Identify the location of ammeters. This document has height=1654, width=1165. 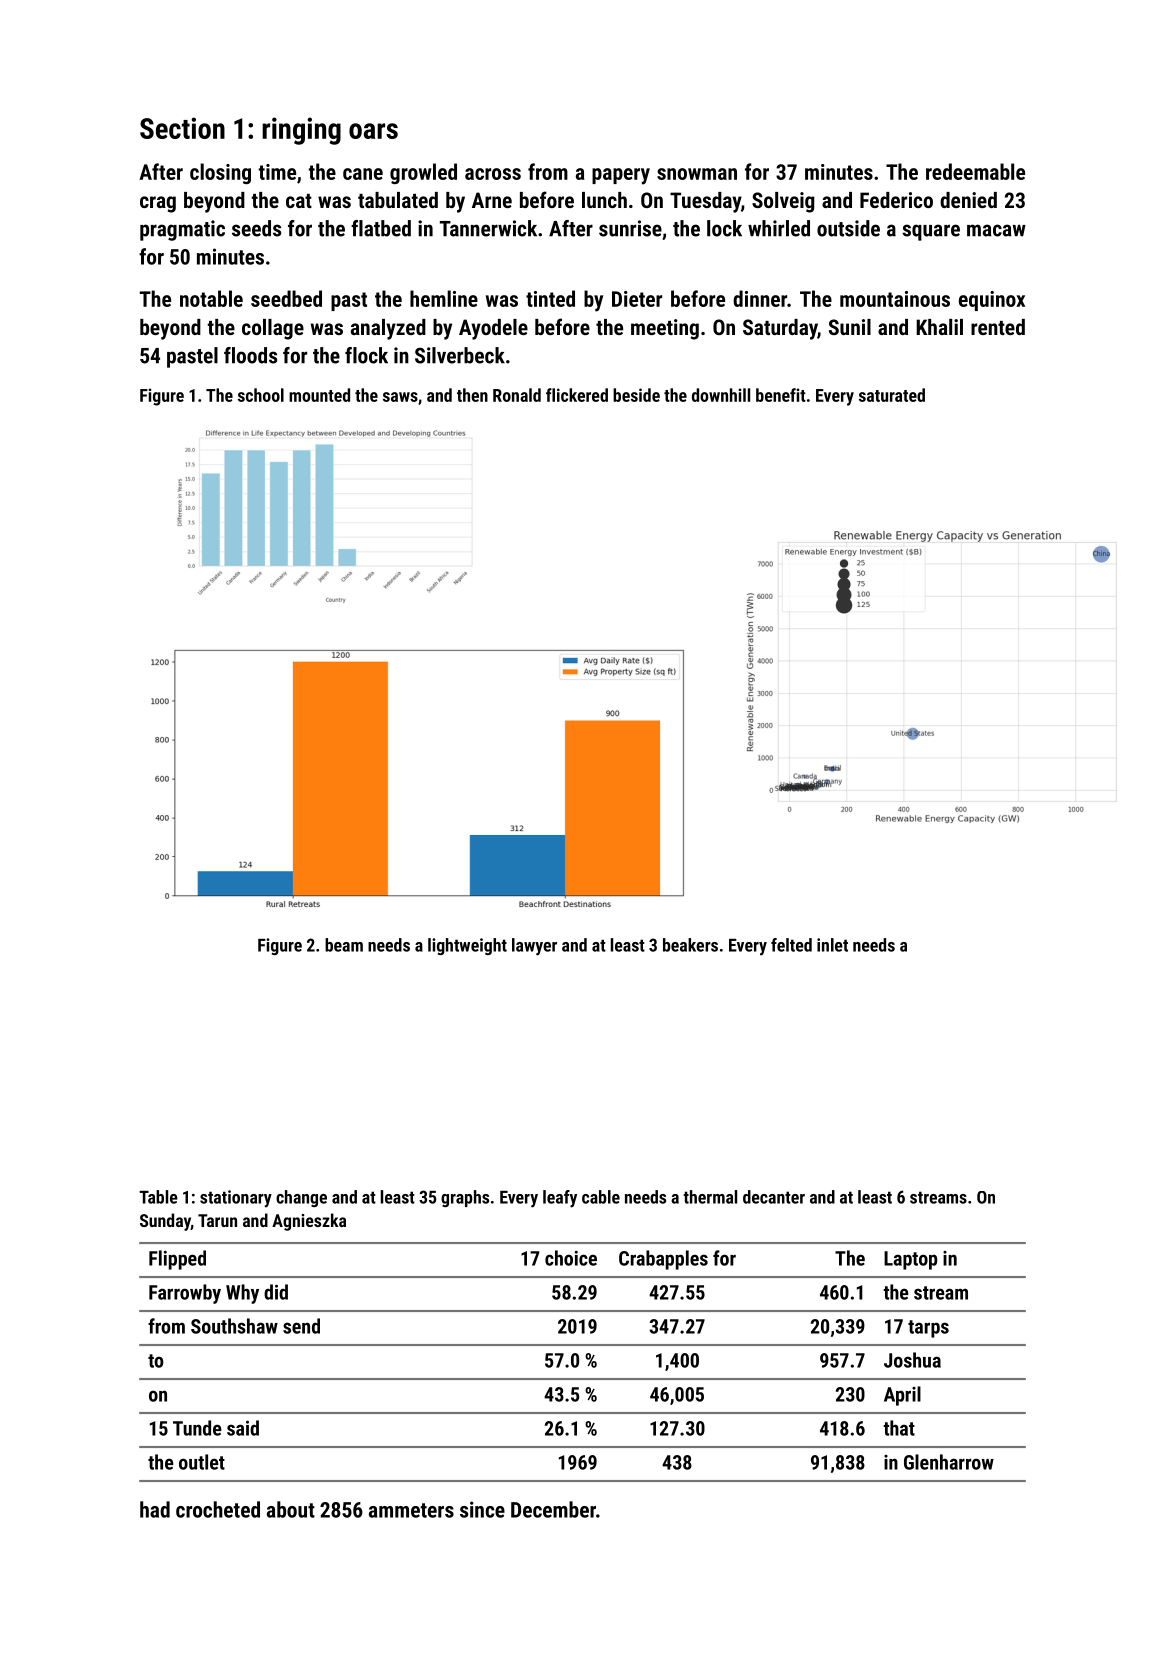
(411, 1510).
